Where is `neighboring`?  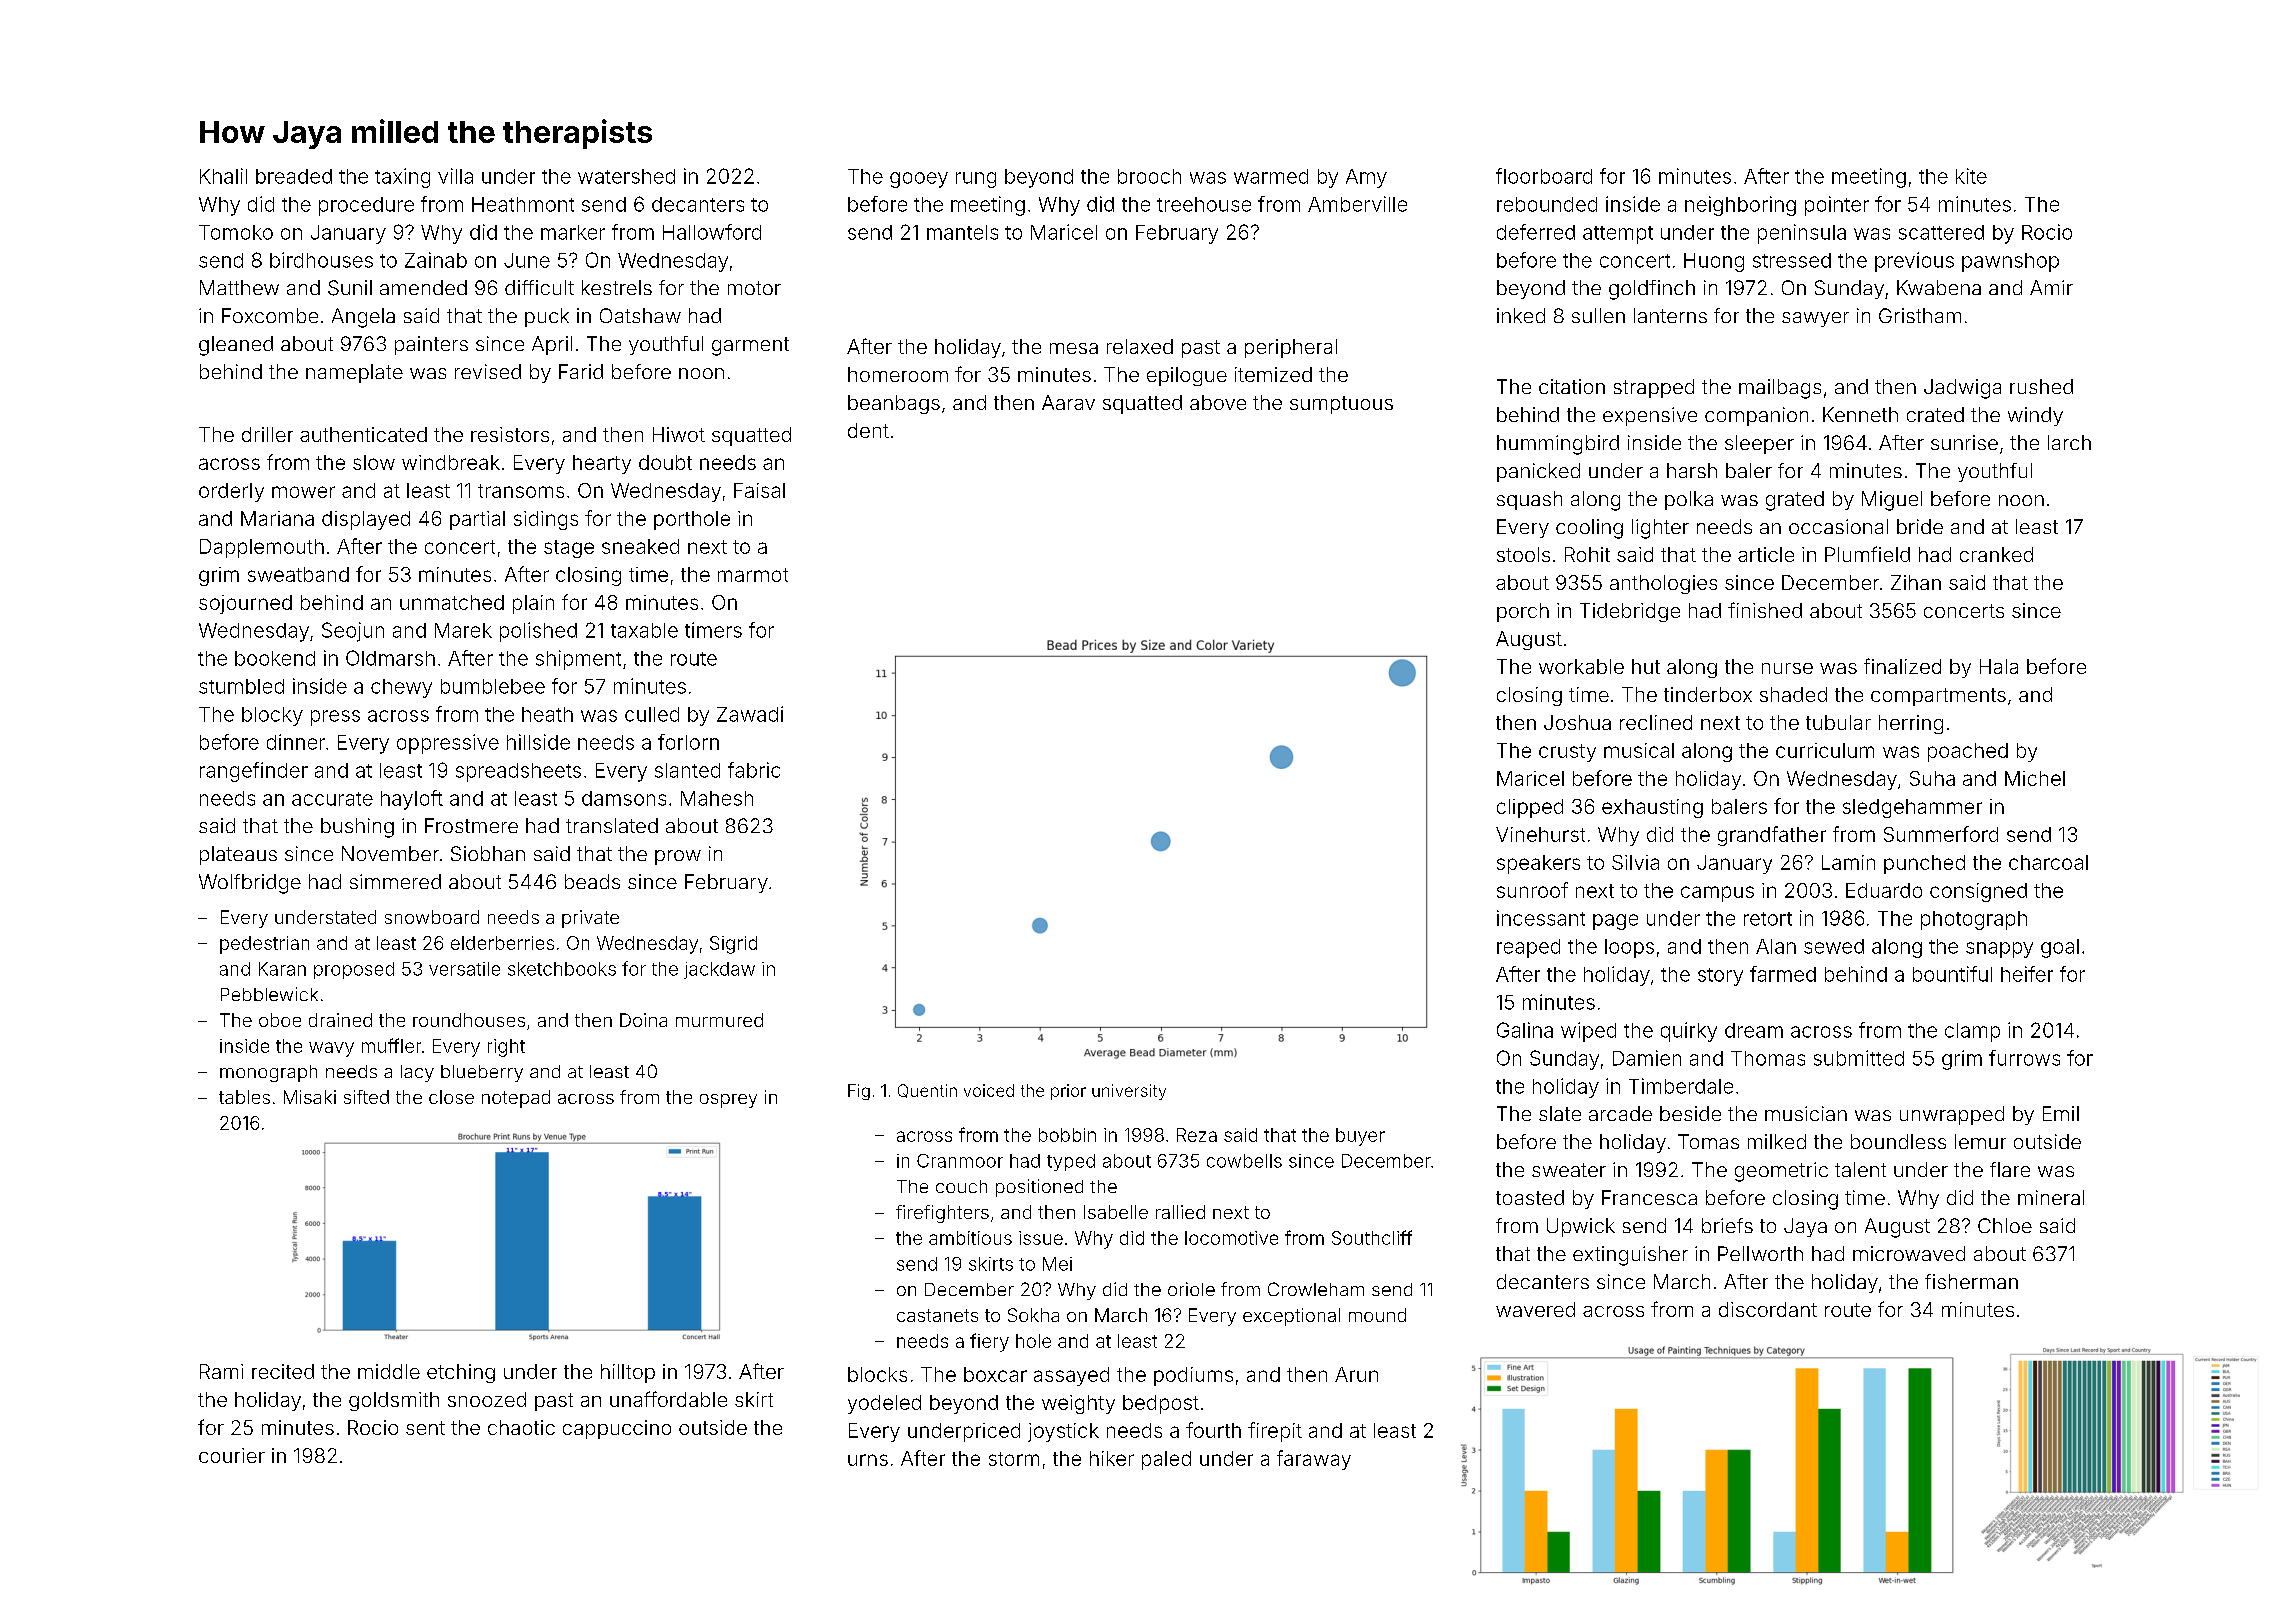
neighboring is located at coordinates (1740, 206).
